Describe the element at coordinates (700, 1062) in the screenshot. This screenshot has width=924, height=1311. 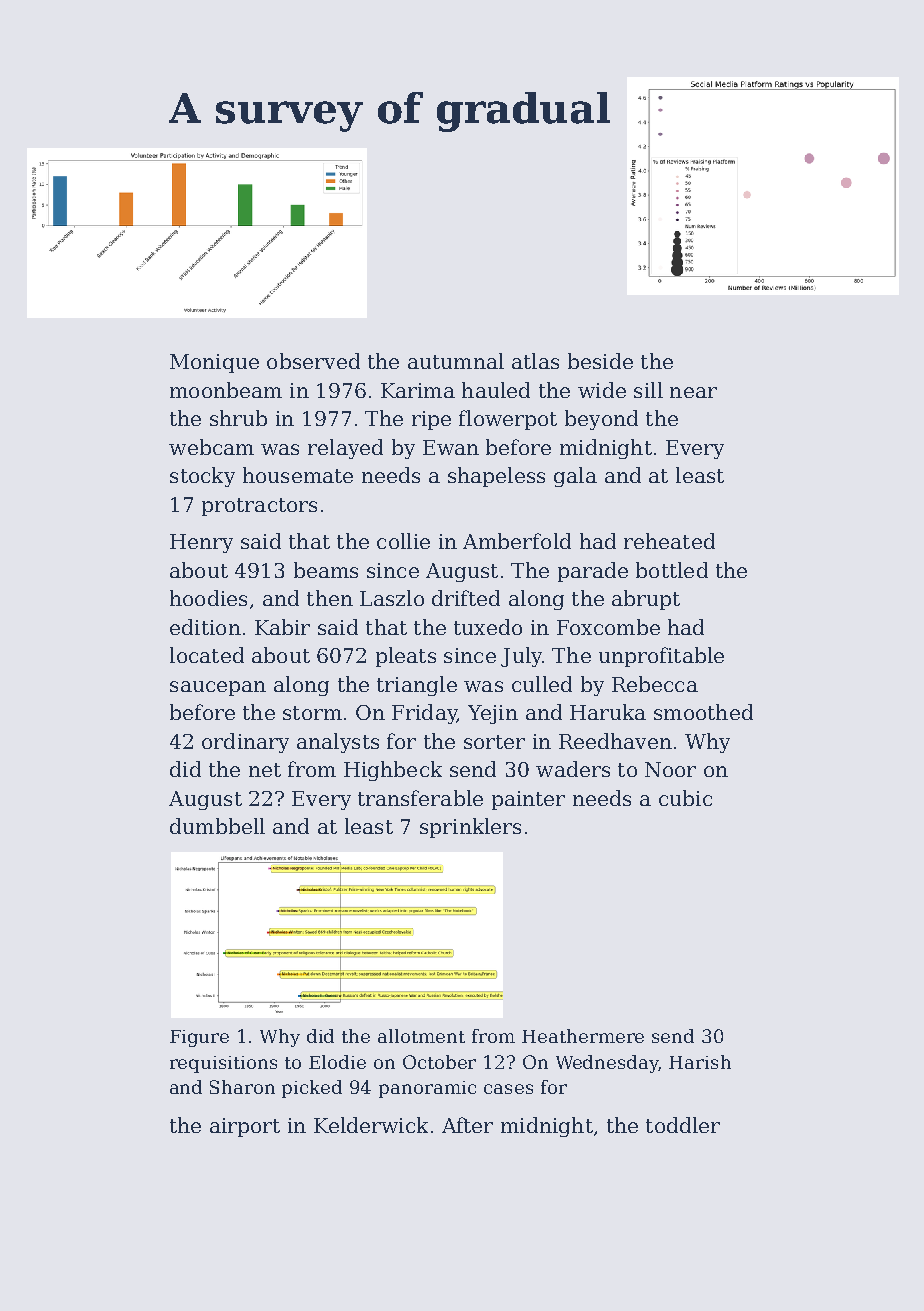
I see `Harish` at that location.
